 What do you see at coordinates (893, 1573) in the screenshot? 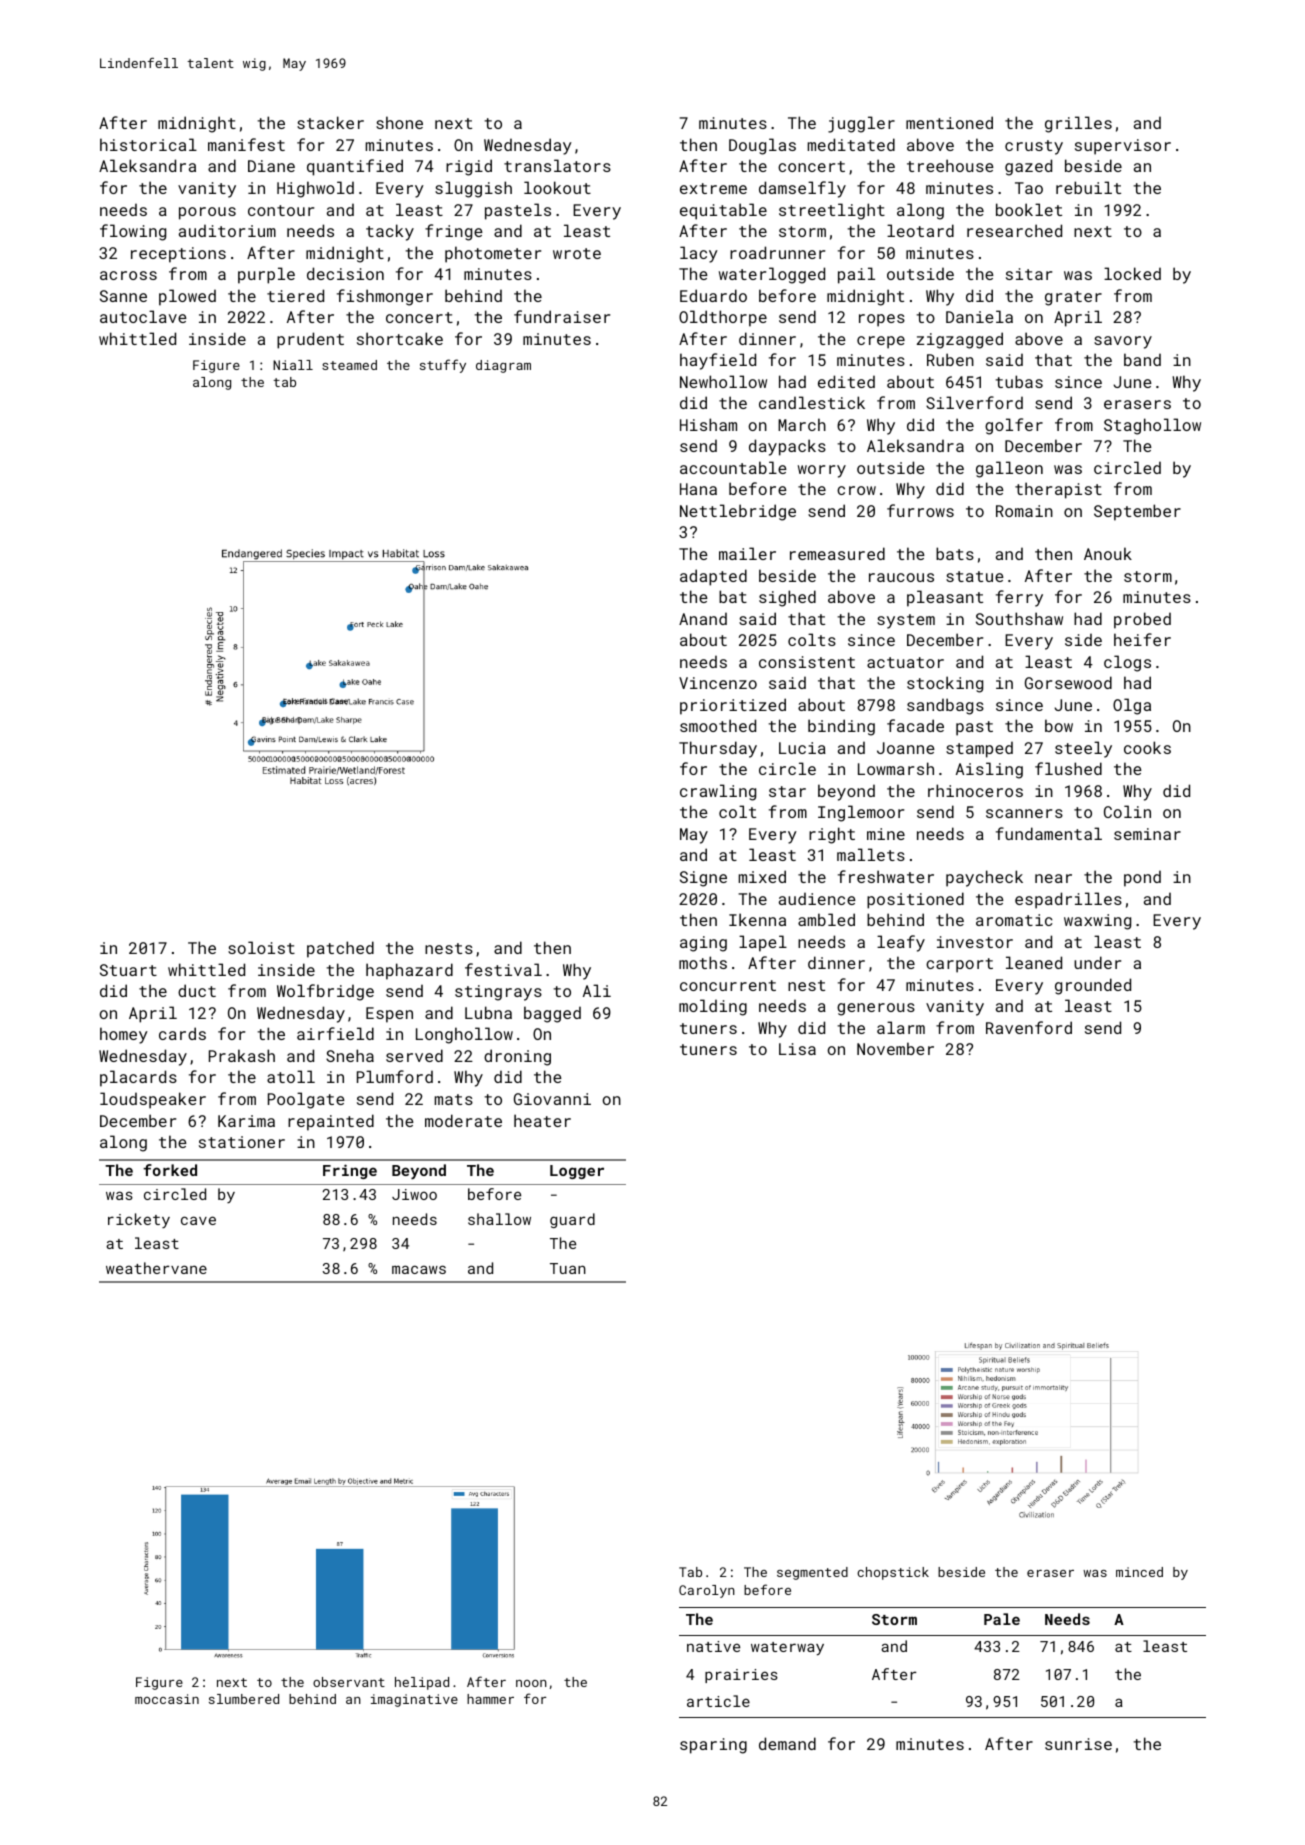
I see `chopstick` at bounding box center [893, 1573].
